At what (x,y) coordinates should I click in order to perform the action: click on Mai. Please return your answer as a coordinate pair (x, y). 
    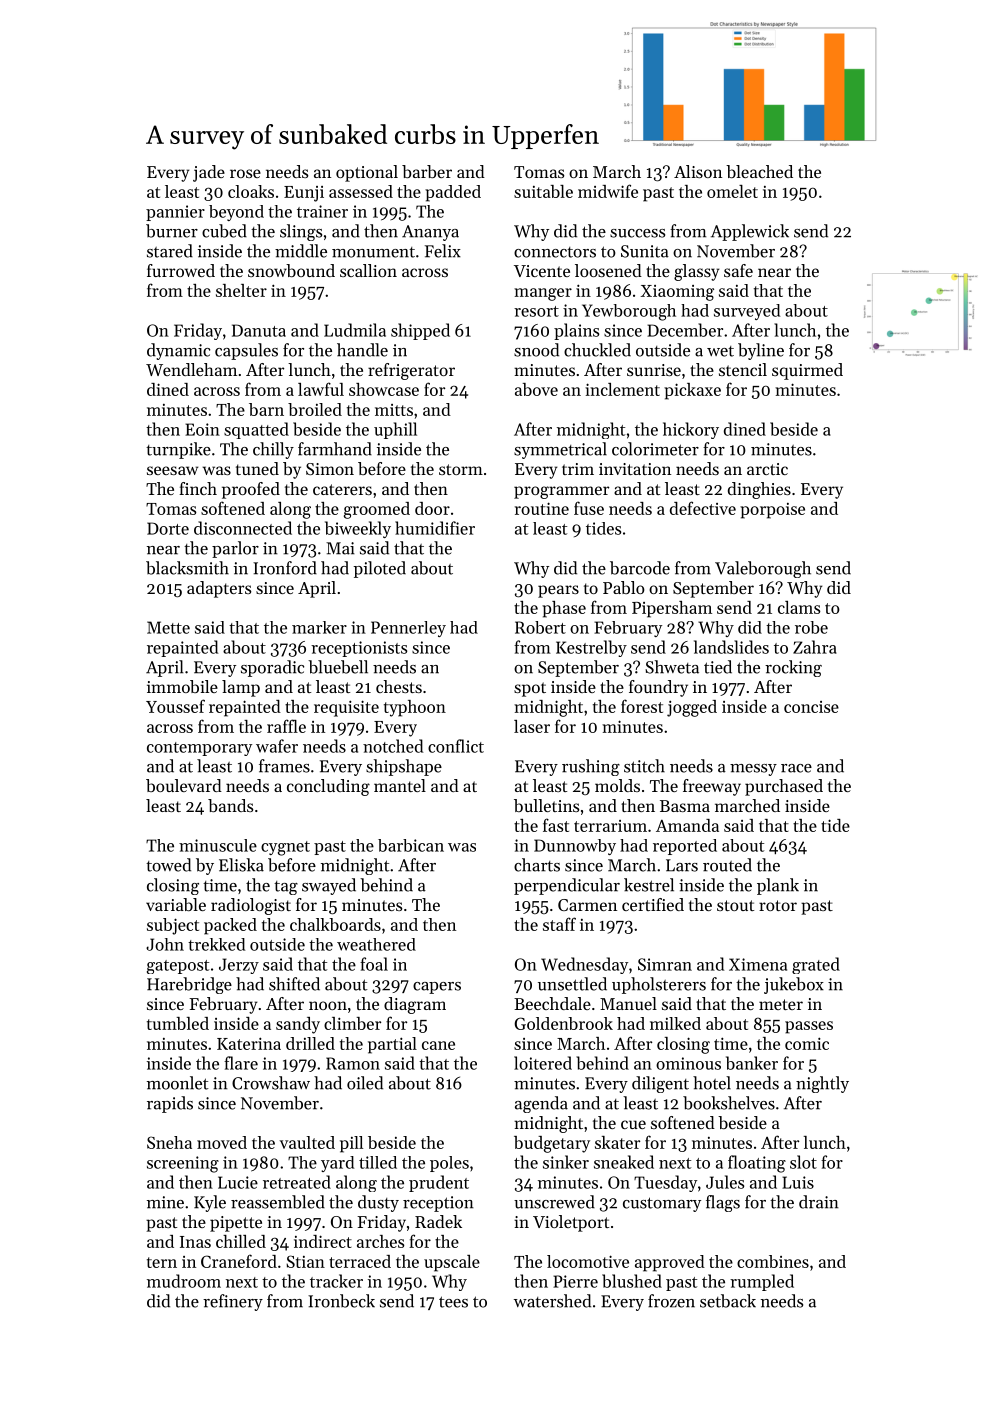
    Looking at the image, I should click on (340, 548).
